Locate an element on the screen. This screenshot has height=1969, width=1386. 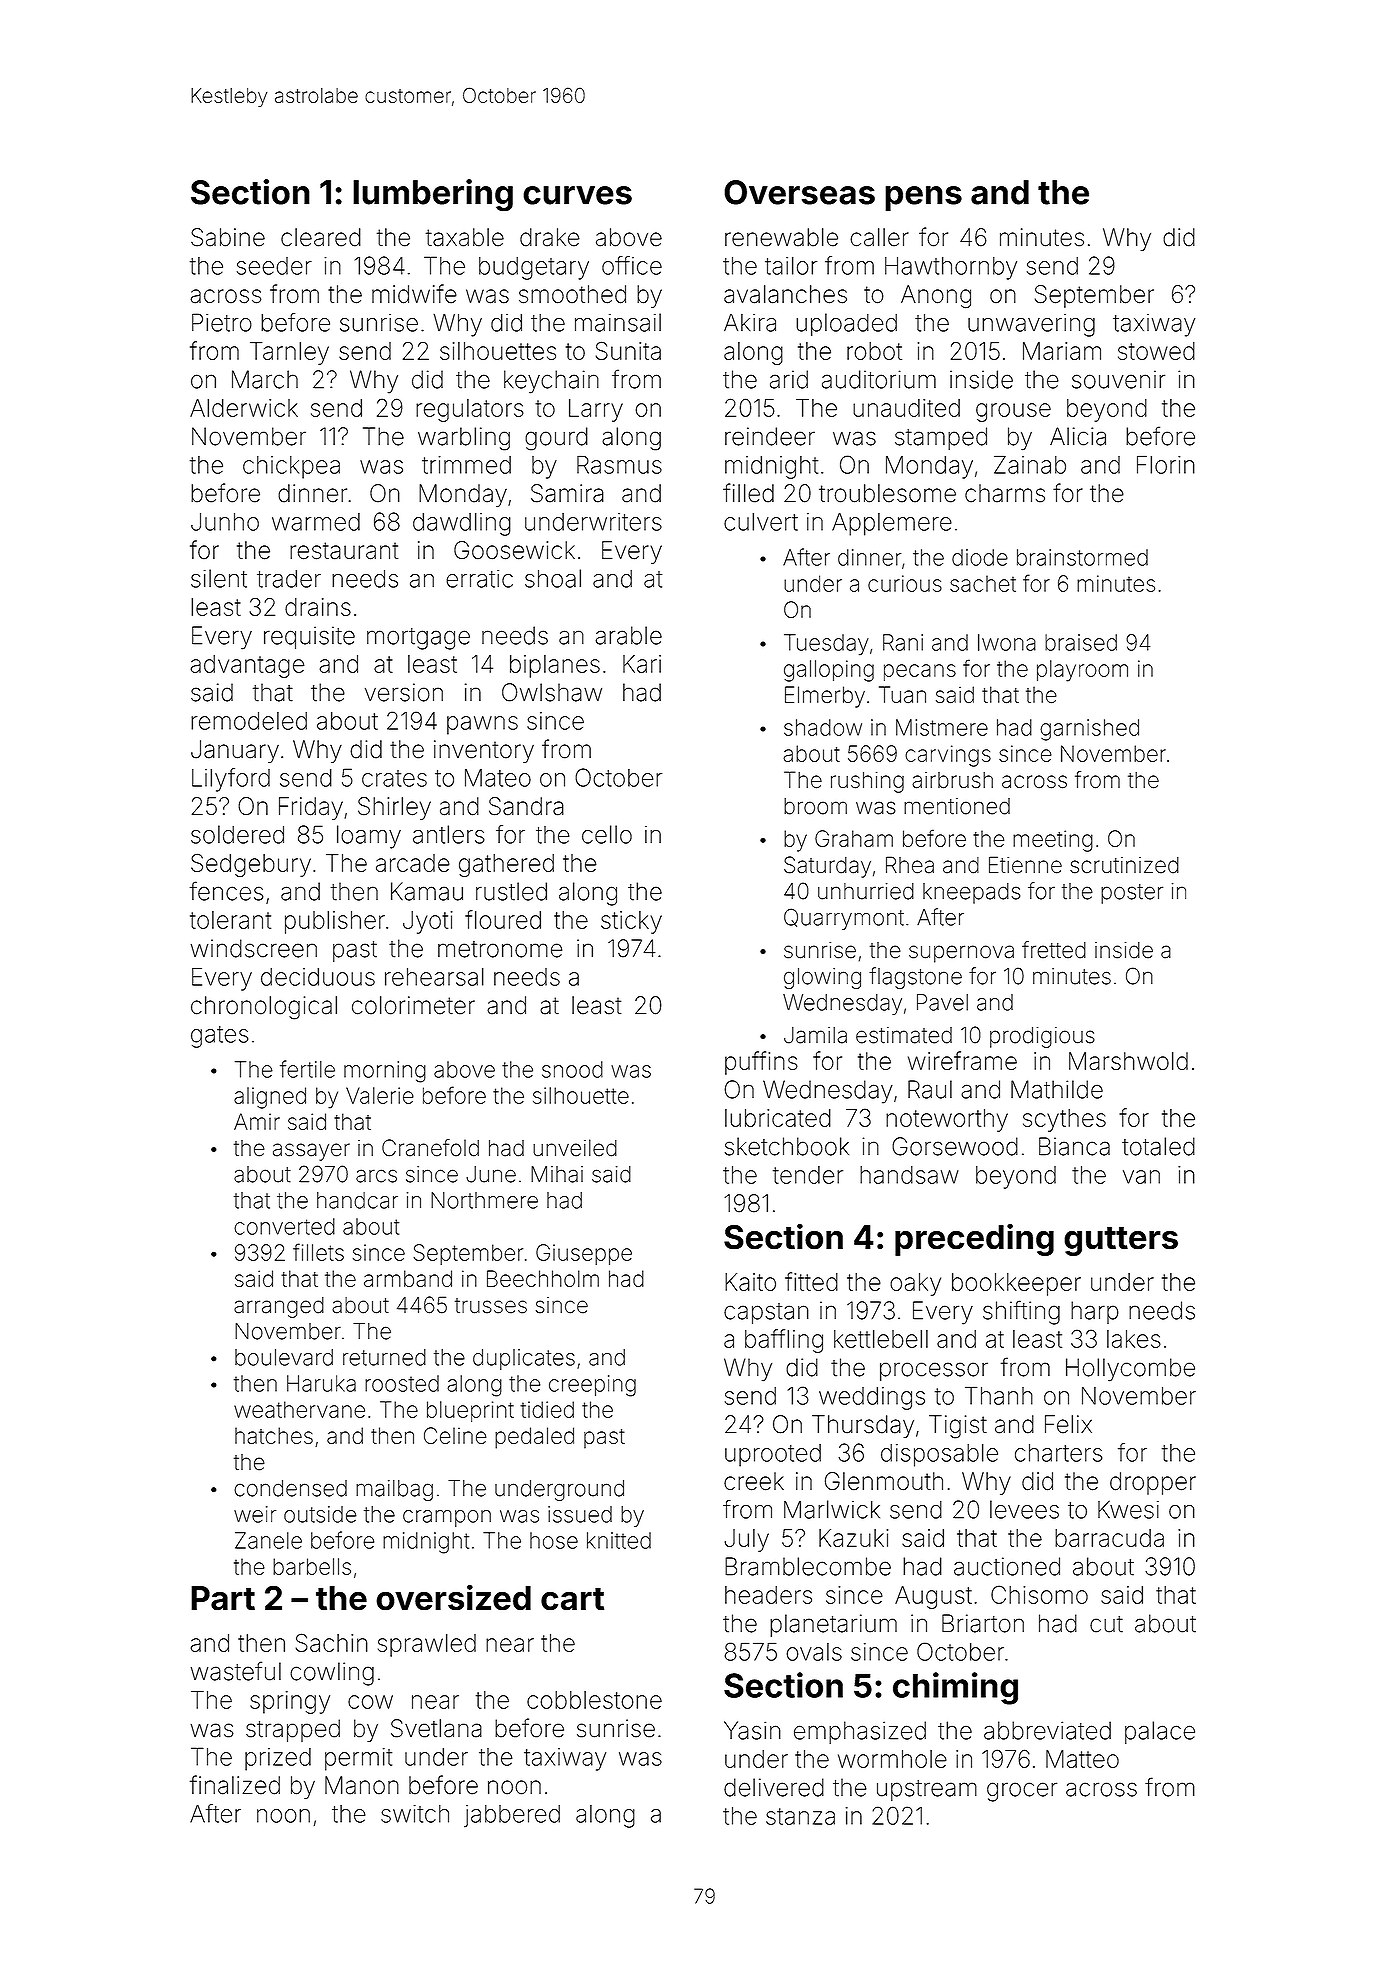
Overseas is located at coordinates (799, 192).
